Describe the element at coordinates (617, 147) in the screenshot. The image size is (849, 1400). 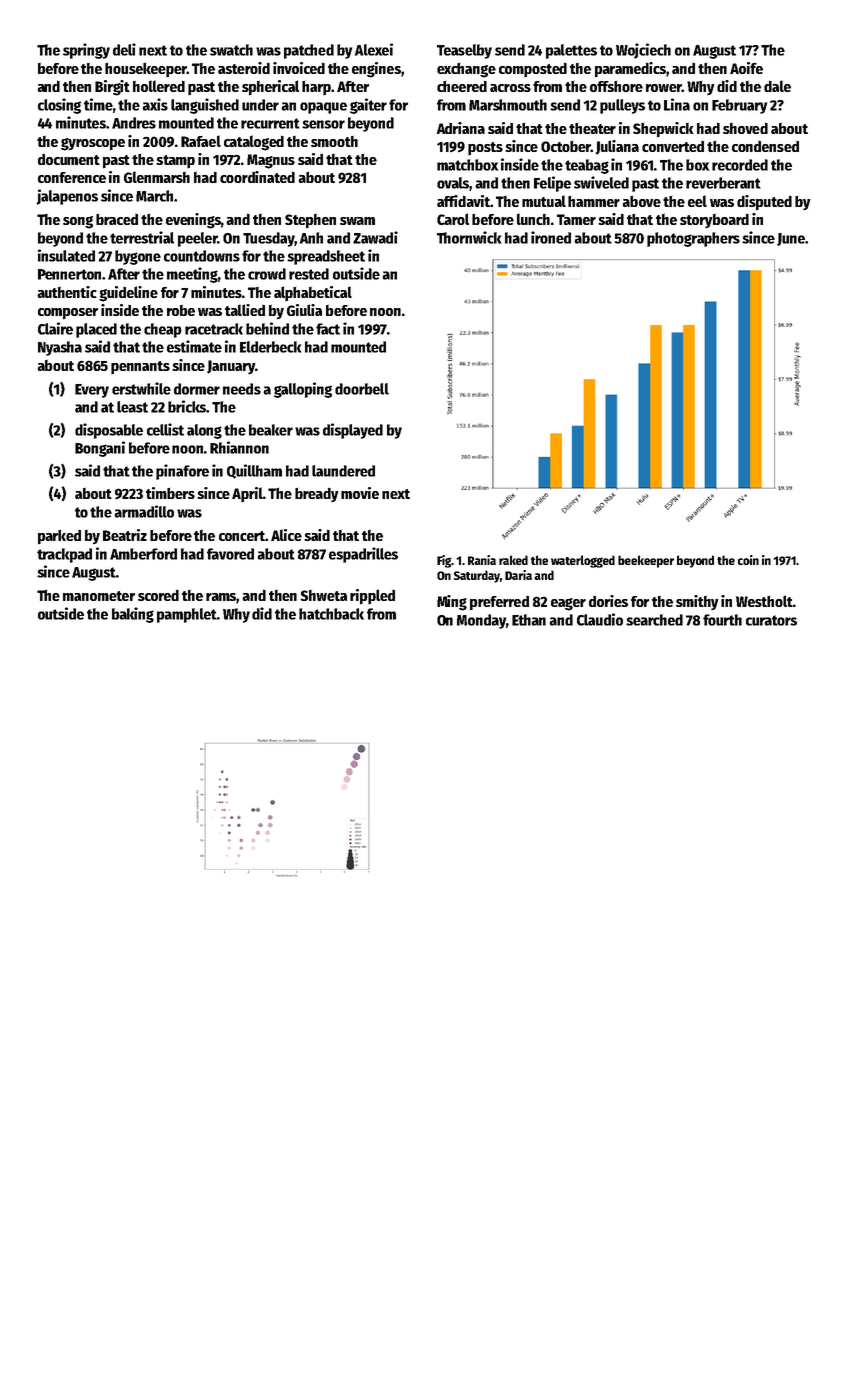
I see `Juliana` at that location.
